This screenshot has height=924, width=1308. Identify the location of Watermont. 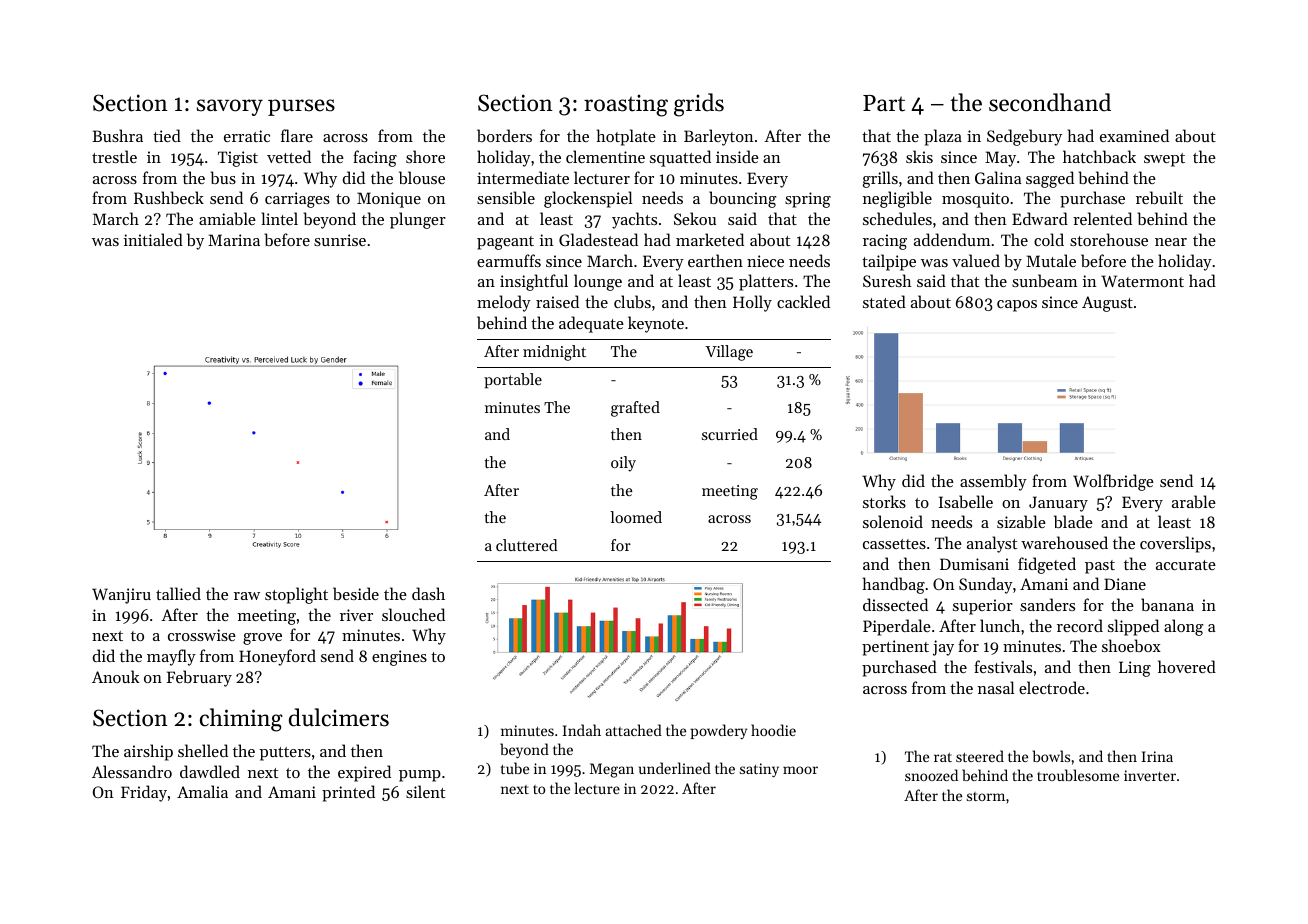
(1142, 281).
